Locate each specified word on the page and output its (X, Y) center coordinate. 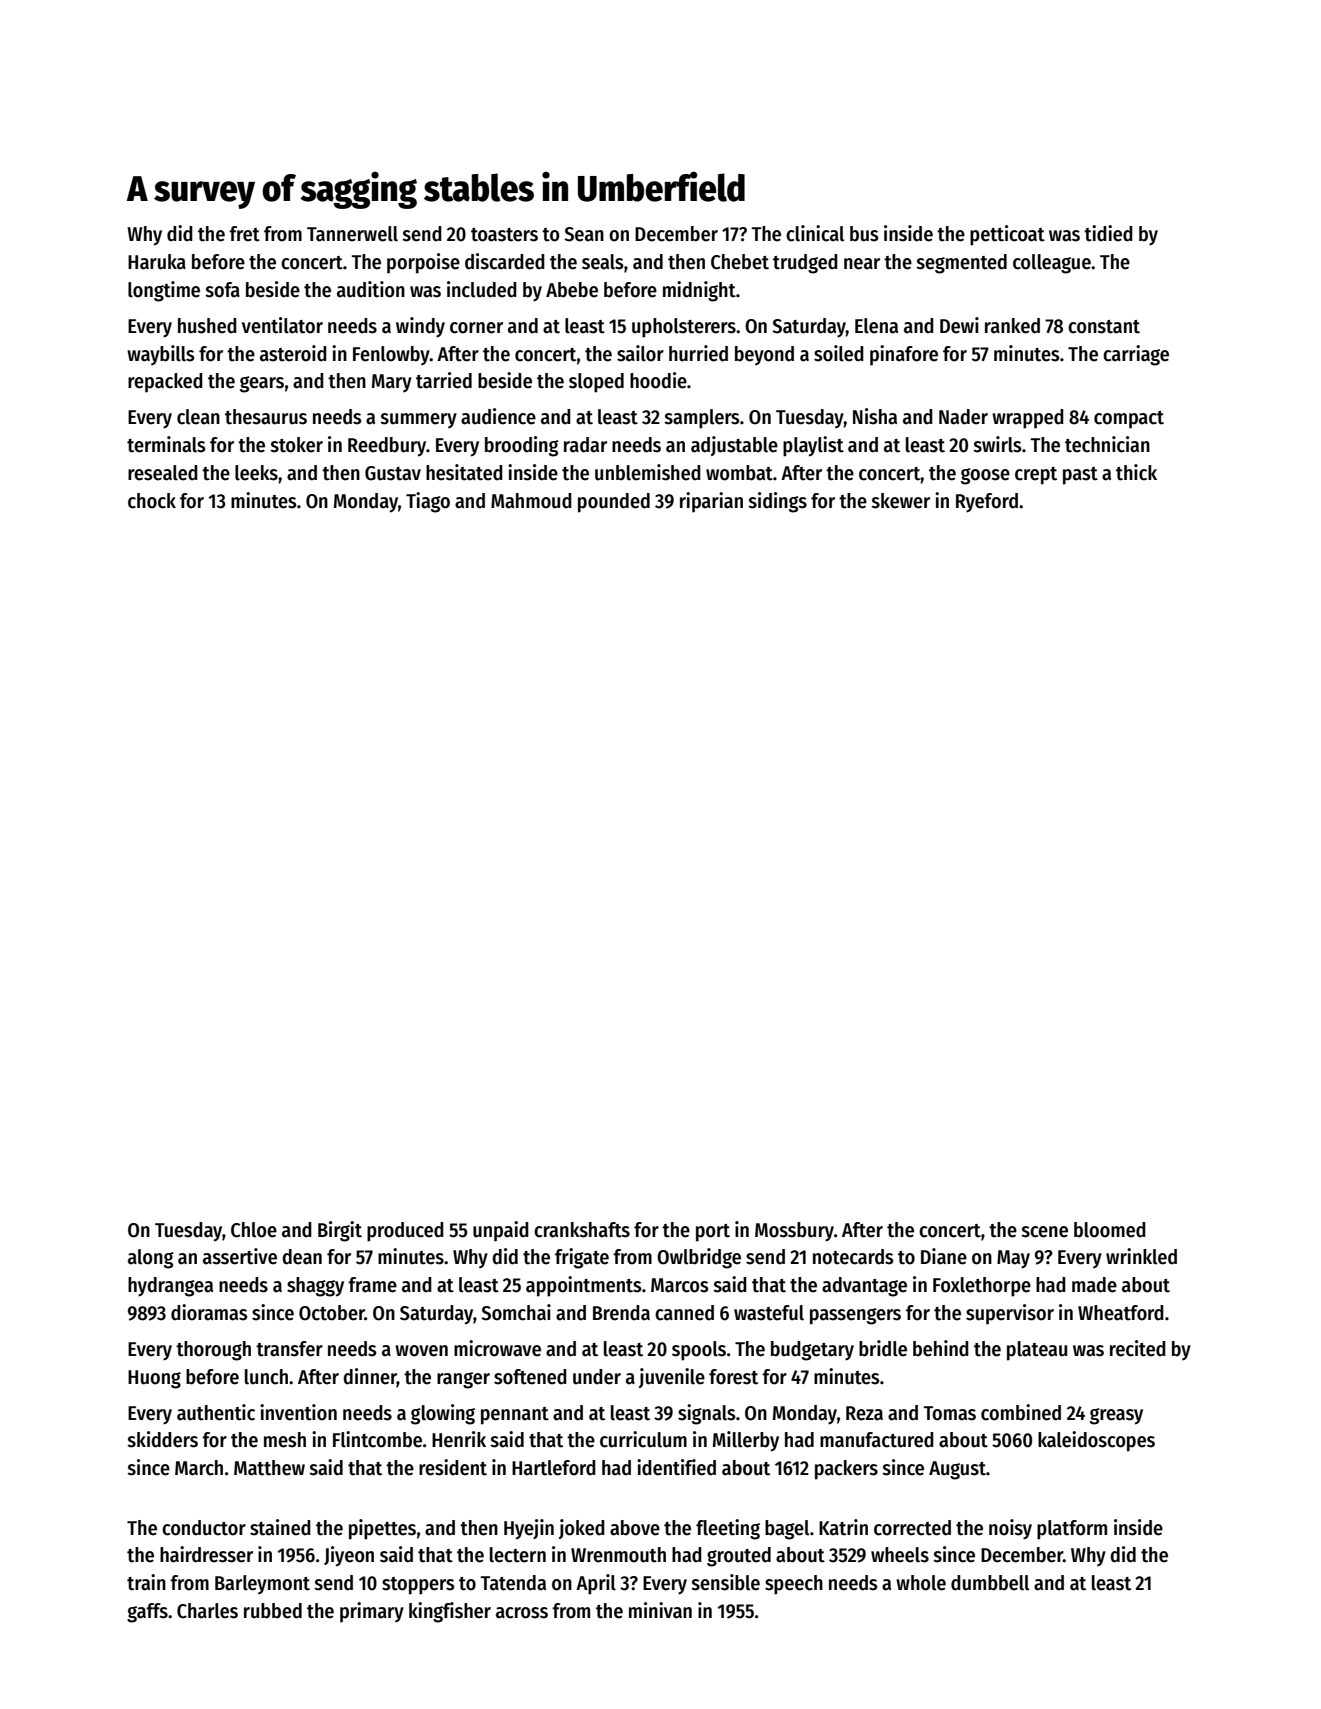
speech (794, 1585)
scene (1044, 1232)
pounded (614, 503)
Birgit (340, 1231)
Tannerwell (352, 234)
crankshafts (582, 1230)
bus (864, 234)
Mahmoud (531, 501)
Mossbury (794, 1232)
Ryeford (987, 503)
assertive (240, 1256)
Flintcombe (377, 1439)
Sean (584, 234)
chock (152, 501)
